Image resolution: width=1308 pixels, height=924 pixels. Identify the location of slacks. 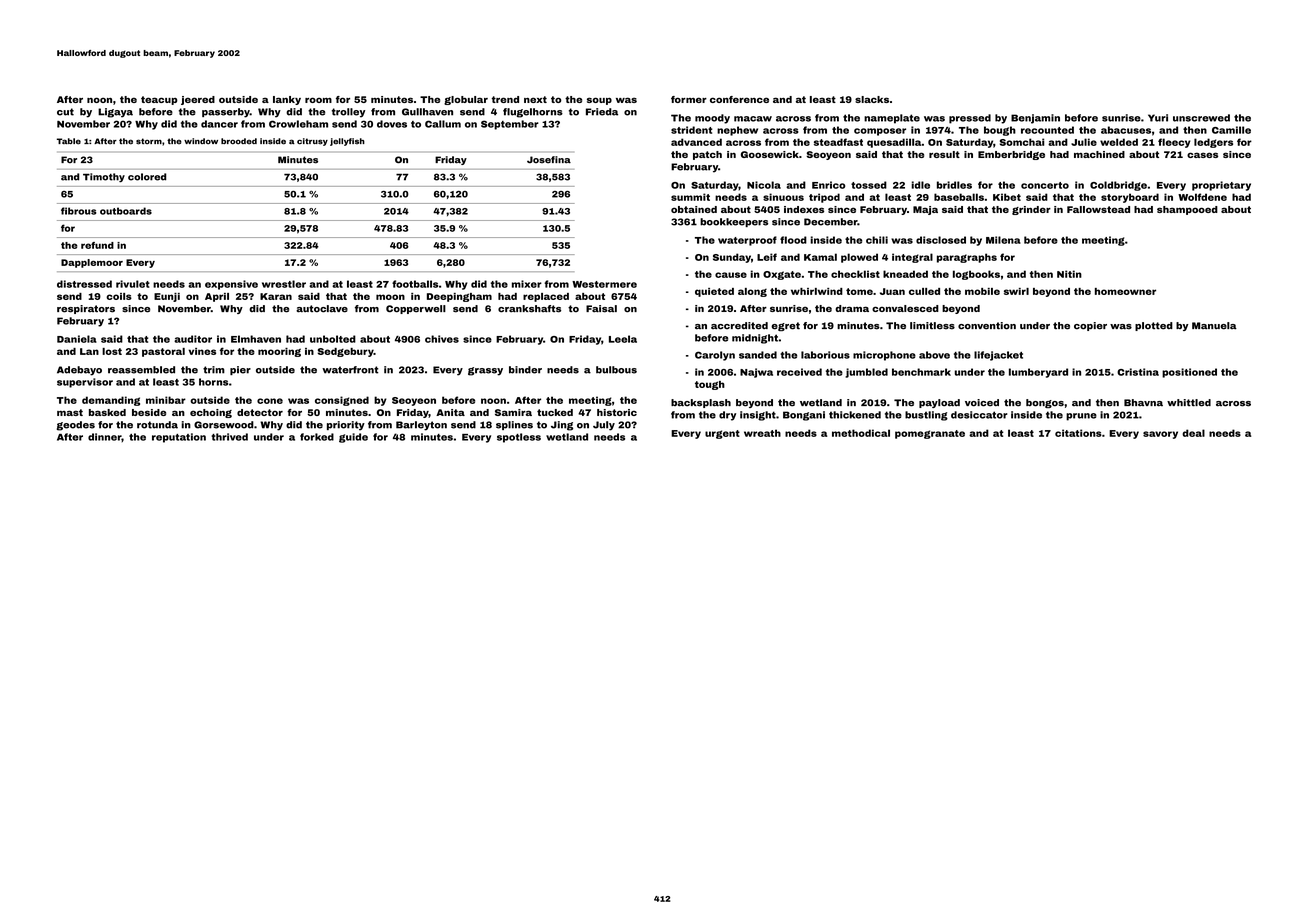
(872, 99).
